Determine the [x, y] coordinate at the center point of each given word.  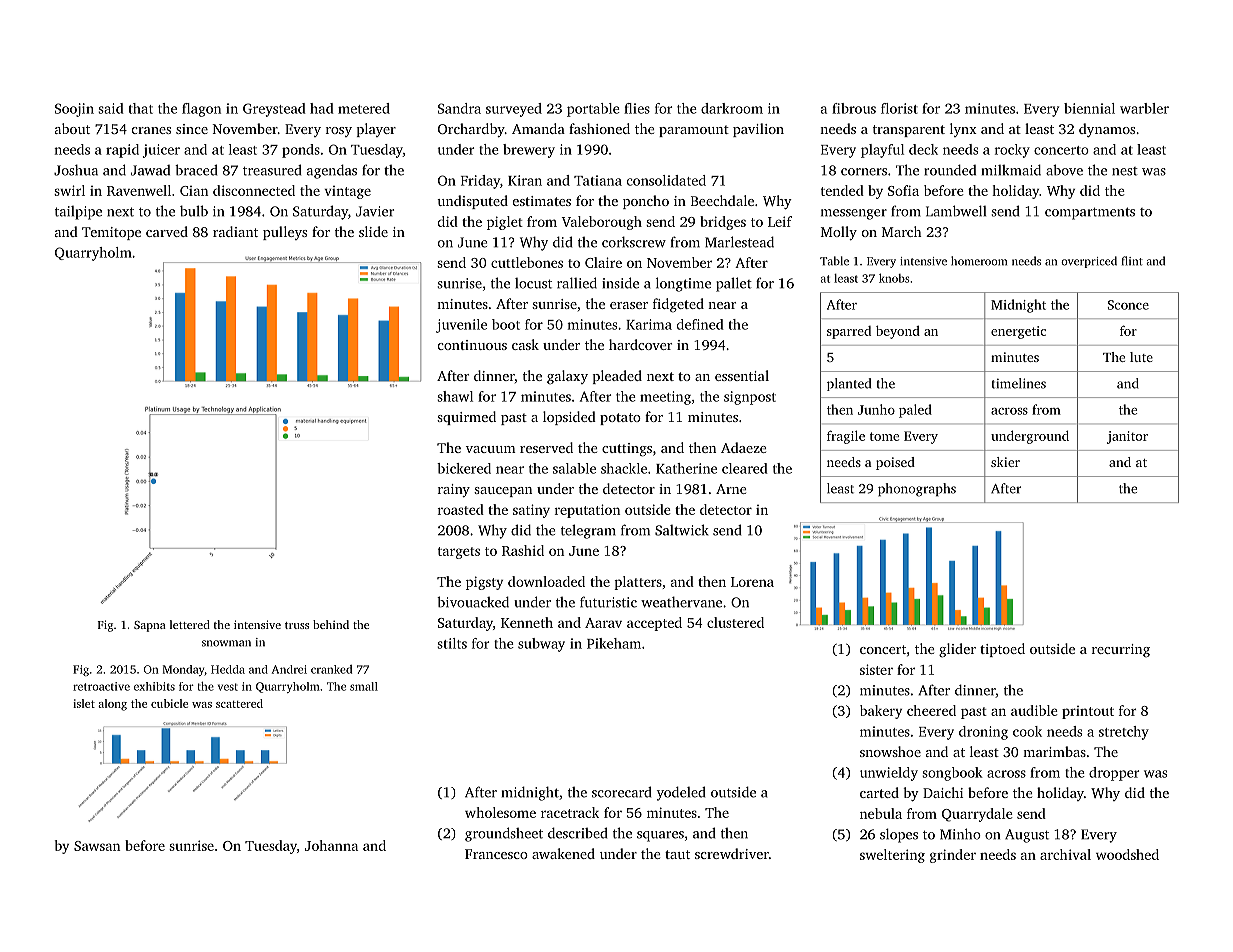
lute [1141, 357]
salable [574, 468]
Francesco [496, 854]
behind [331, 624]
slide [373, 231]
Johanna [331, 845]
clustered [735, 622]
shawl [455, 396]
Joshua [76, 170]
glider [957, 650]
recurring [1121, 650]
